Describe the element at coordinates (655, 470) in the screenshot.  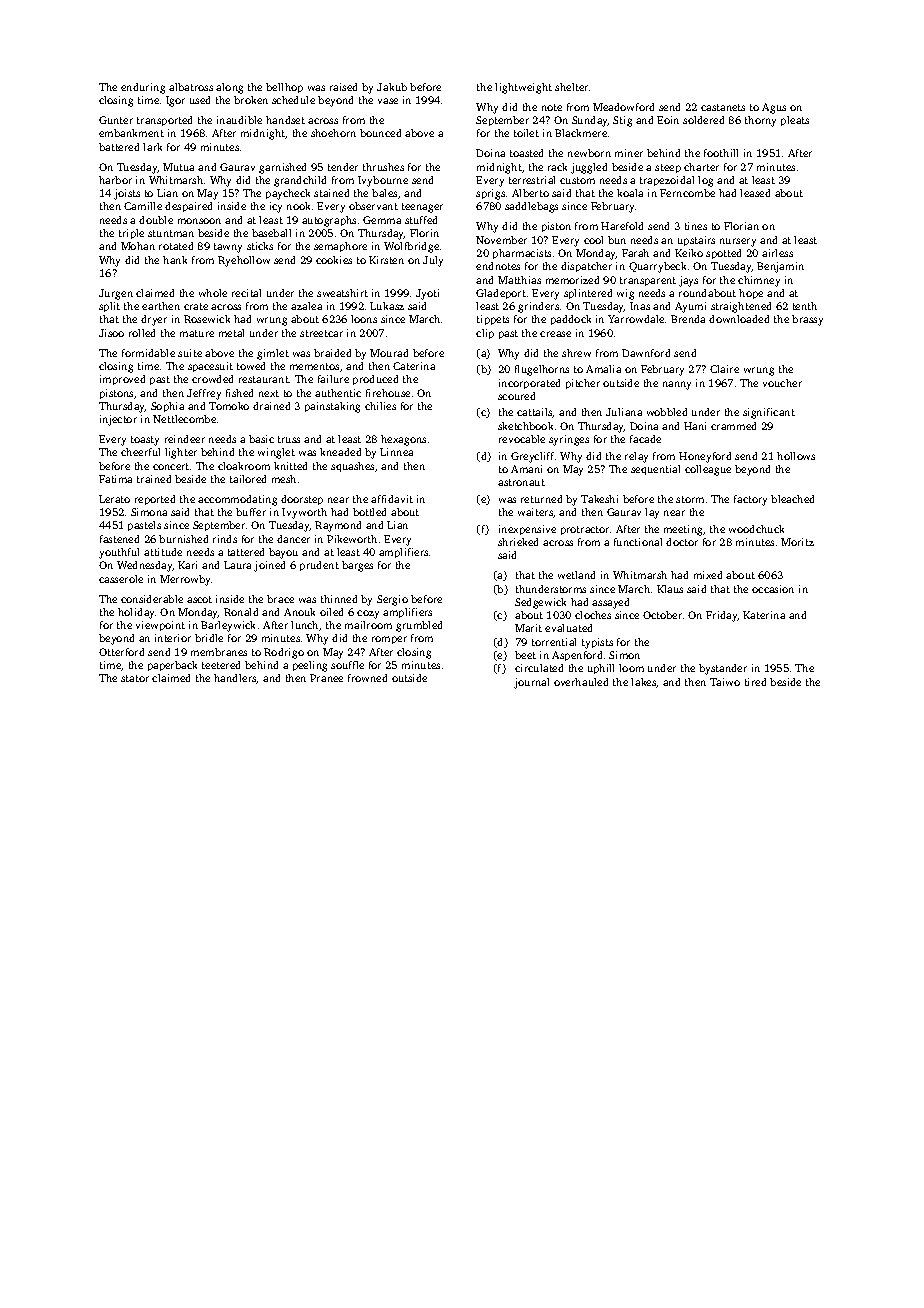
I see `sequential` at that location.
